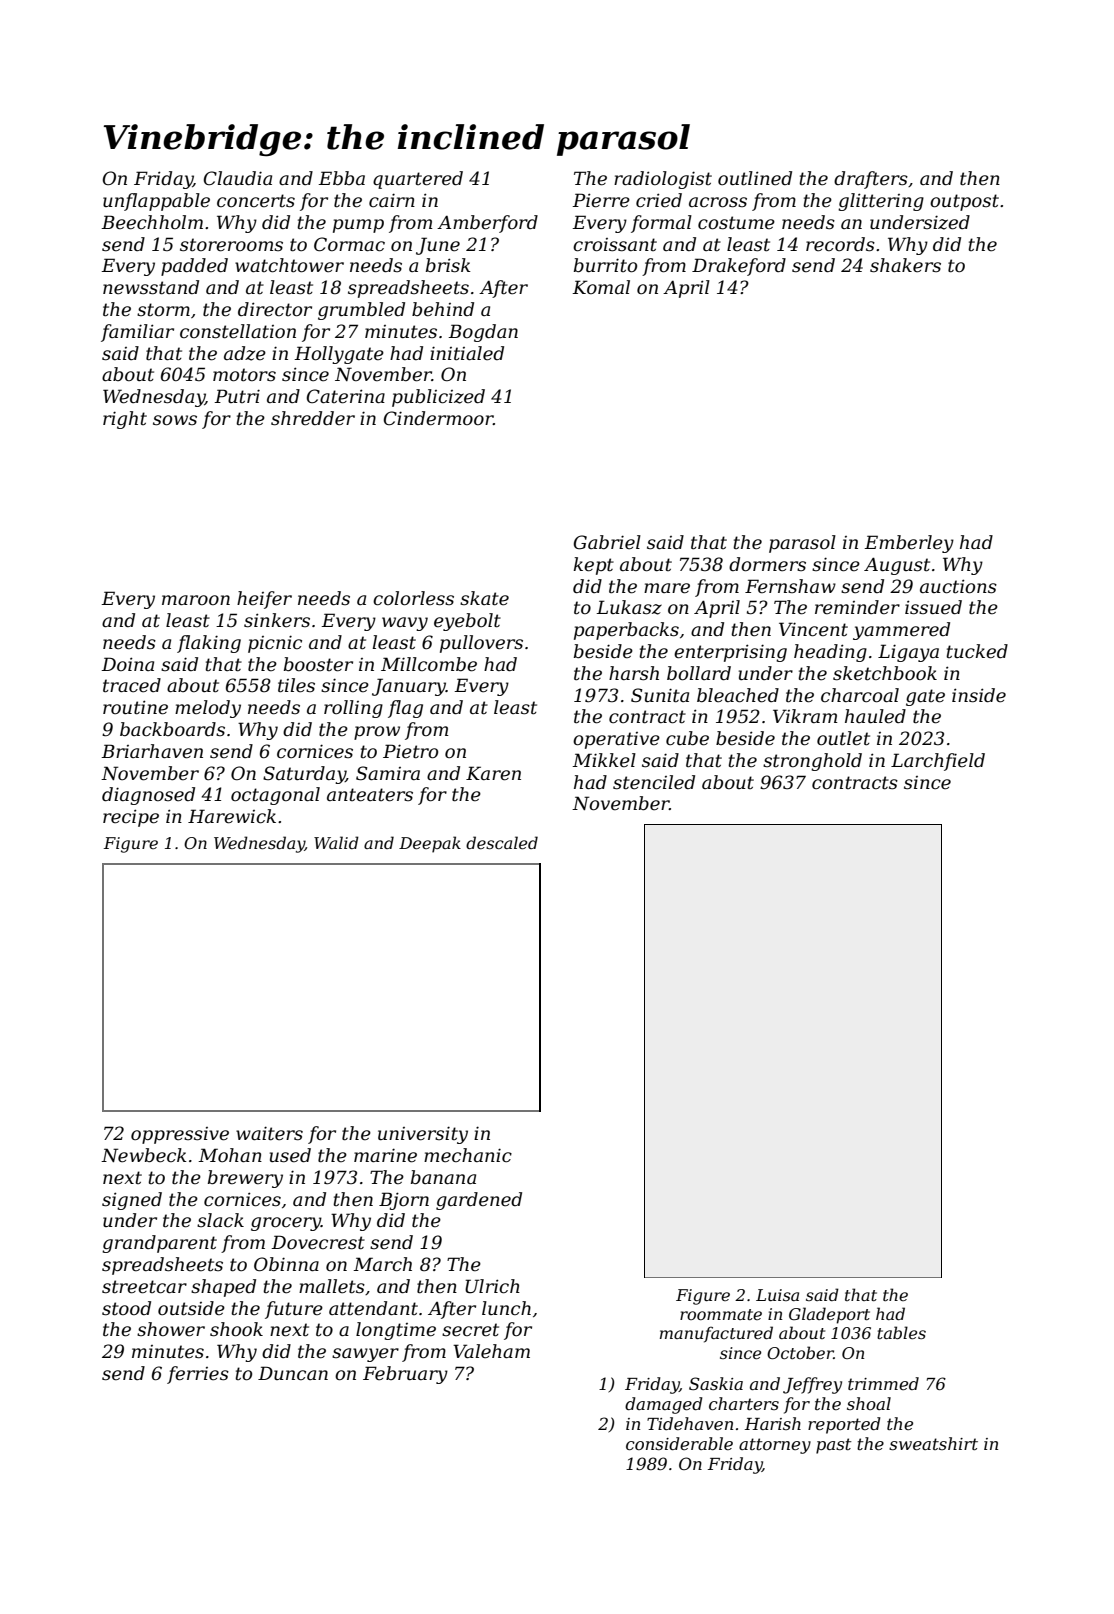 Image resolution: width=1114 pixels, height=1614 pixels. What do you see at coordinates (423, 1135) in the document?
I see `university` at bounding box center [423, 1135].
